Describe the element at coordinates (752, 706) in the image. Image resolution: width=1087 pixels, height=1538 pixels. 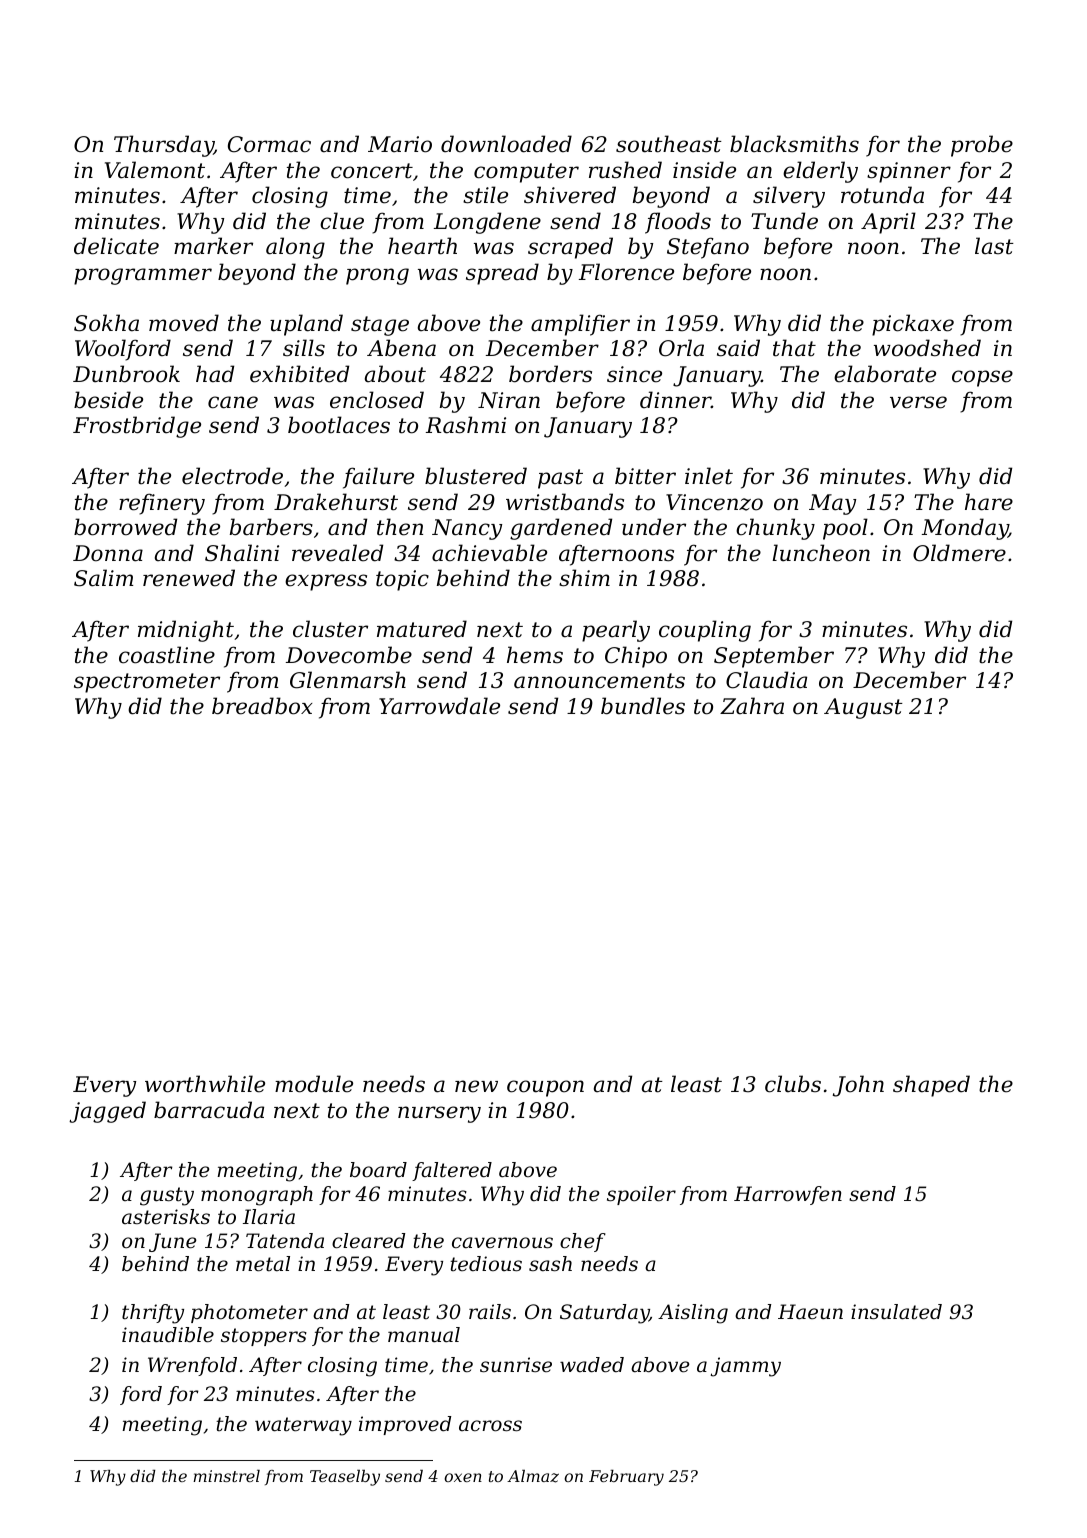
I see `Zahra` at that location.
